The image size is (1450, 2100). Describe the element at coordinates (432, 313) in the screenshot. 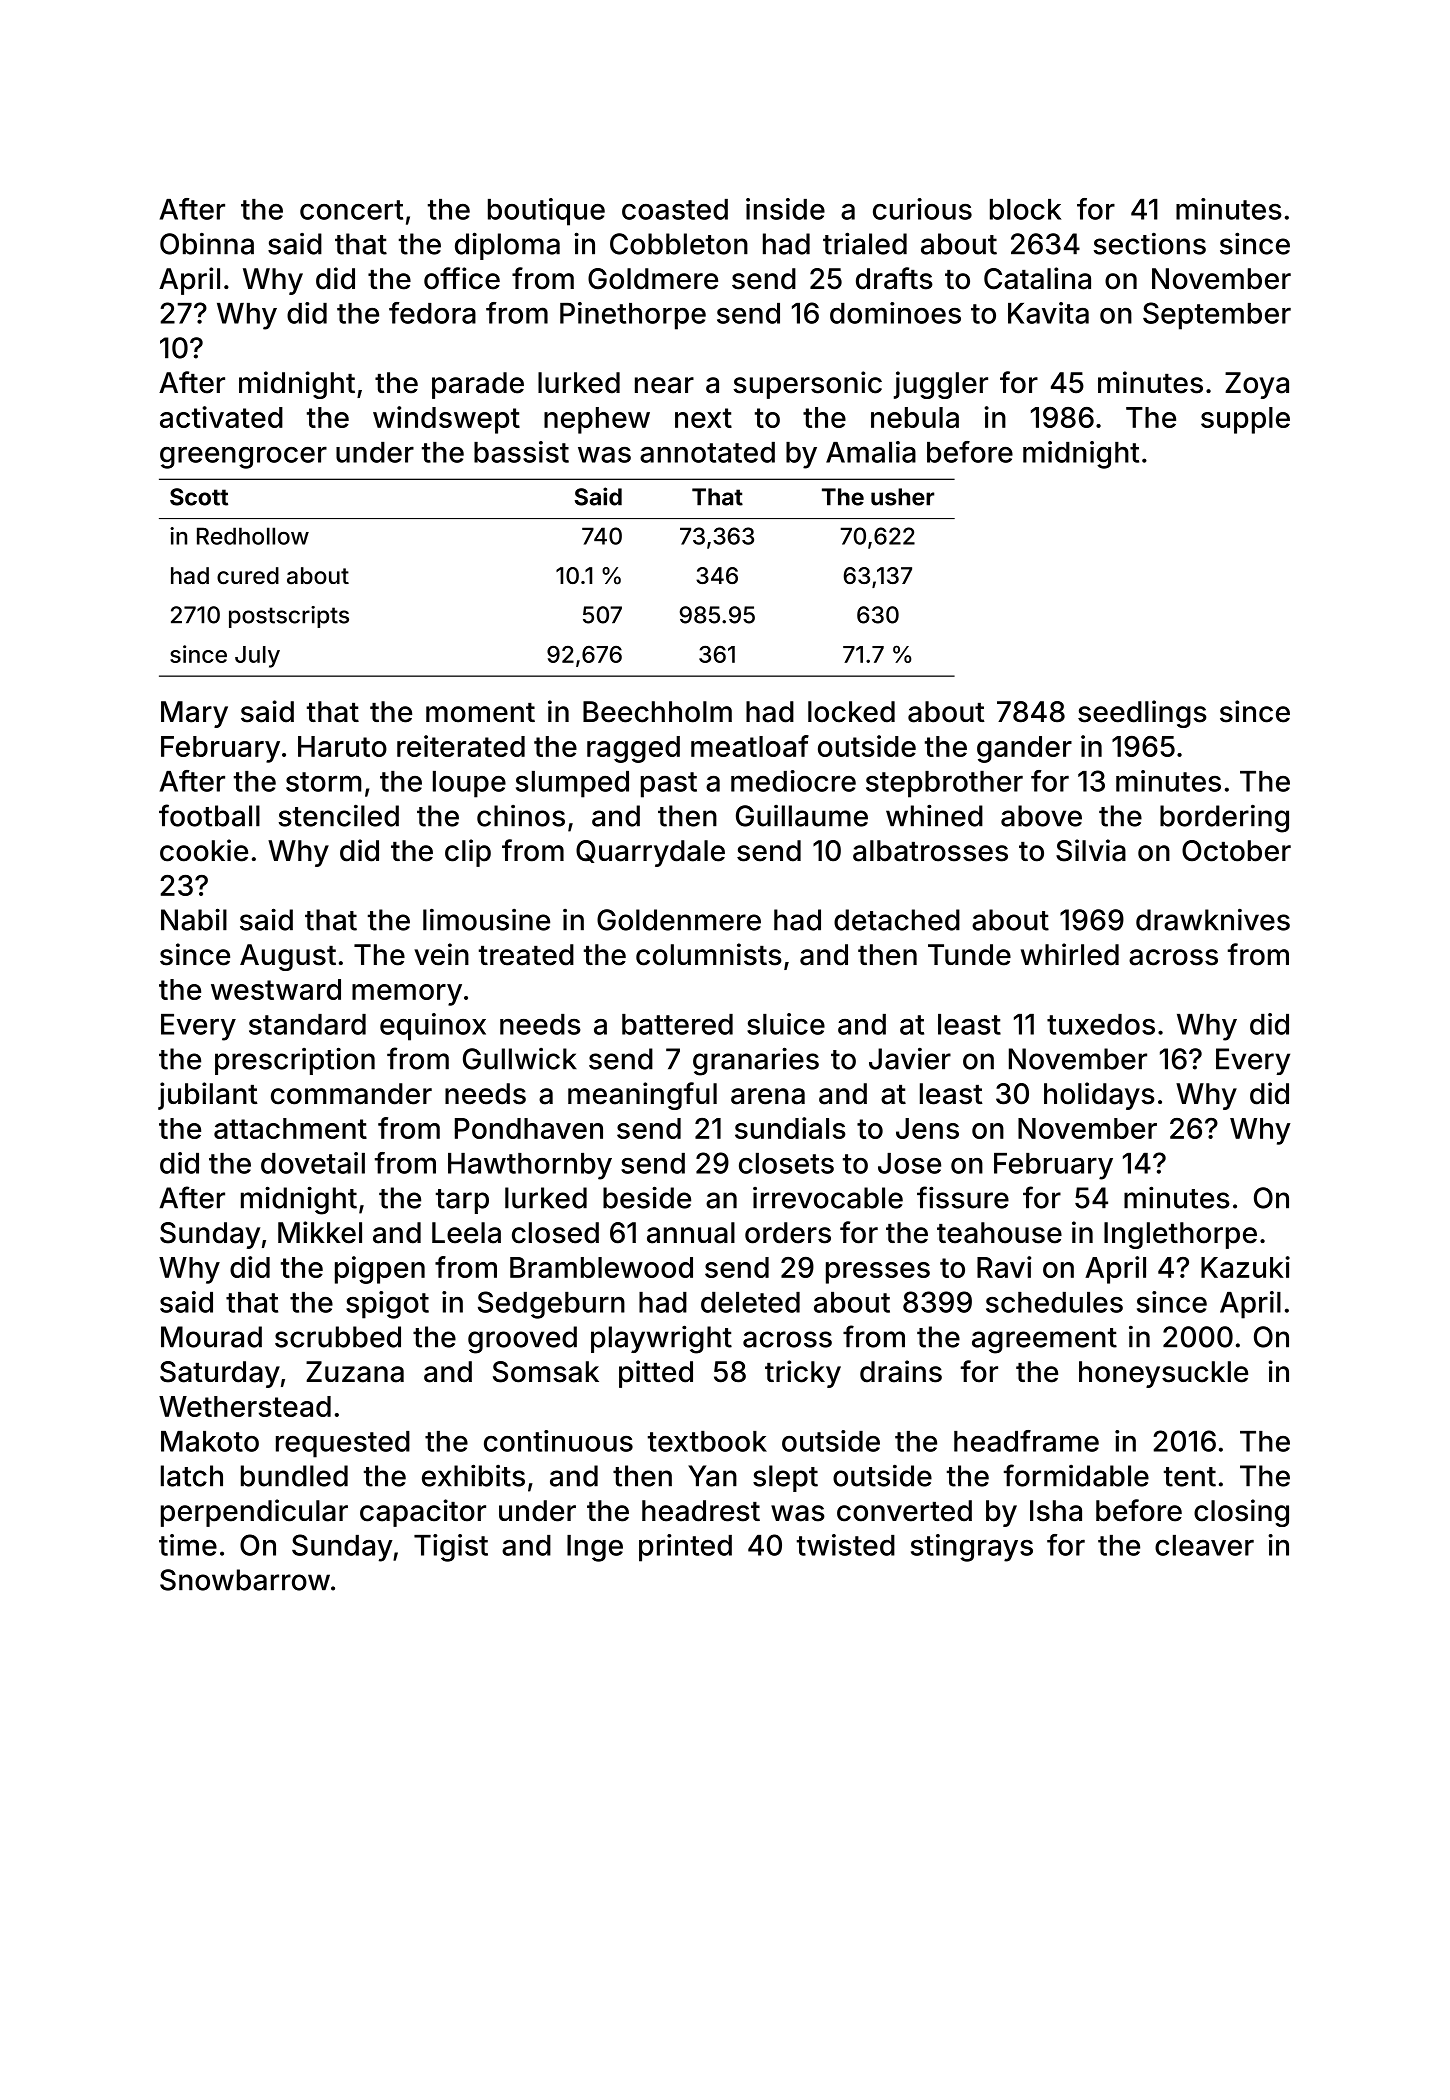

I see `fedora` at that location.
